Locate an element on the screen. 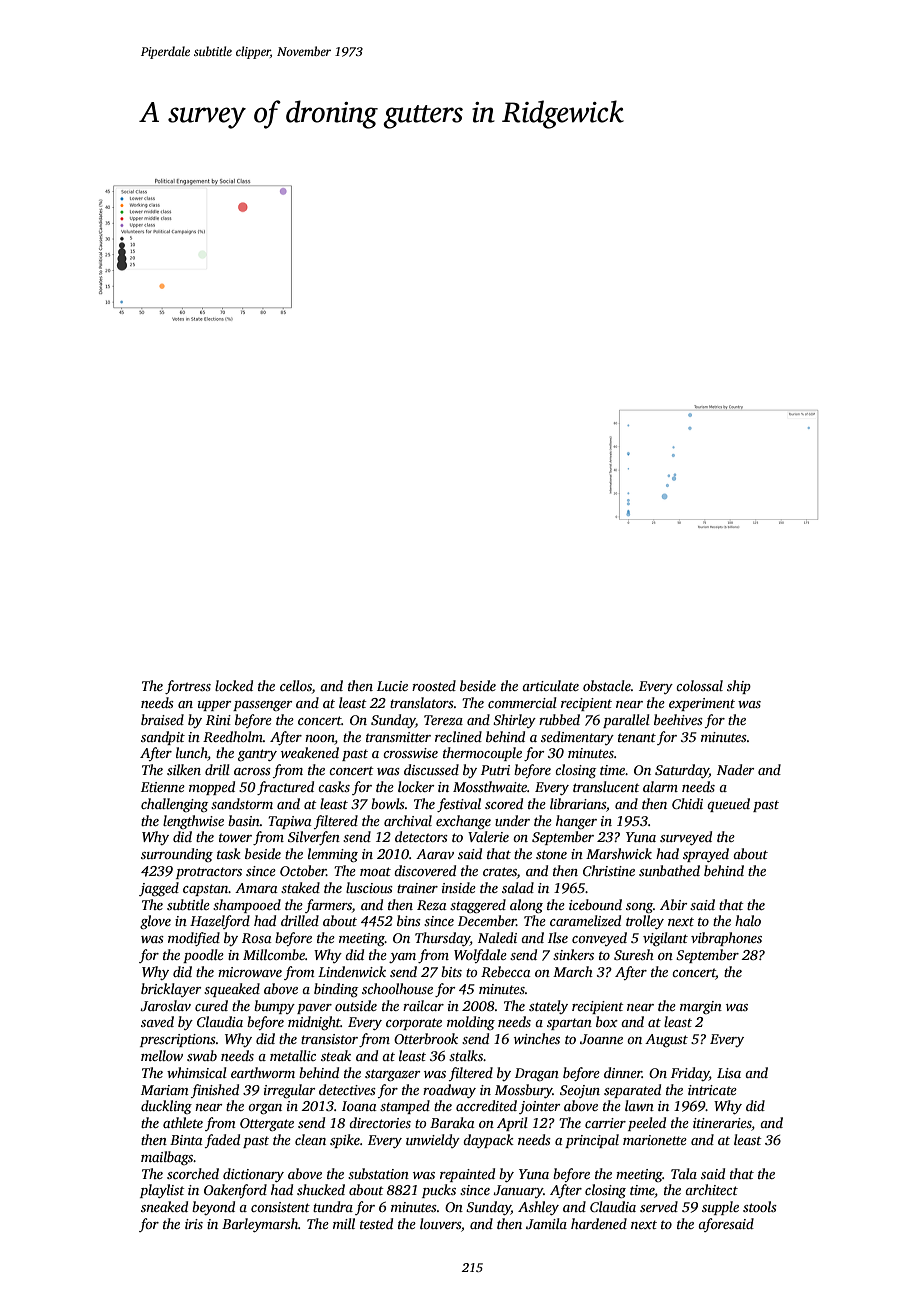 This screenshot has width=924, height=1314. alarm is located at coordinates (660, 786).
